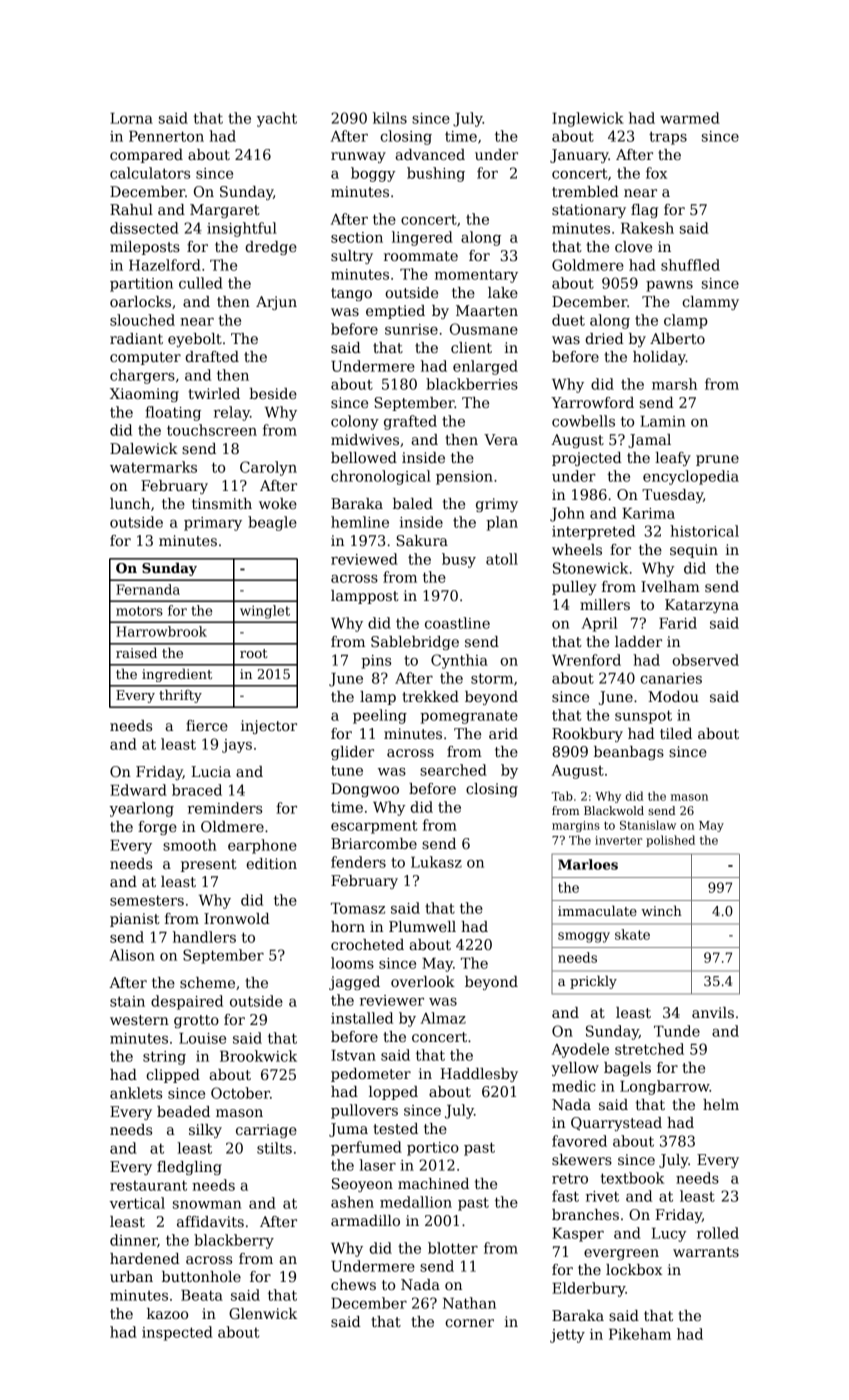  What do you see at coordinates (276, 303) in the screenshot?
I see `Arjun` at bounding box center [276, 303].
